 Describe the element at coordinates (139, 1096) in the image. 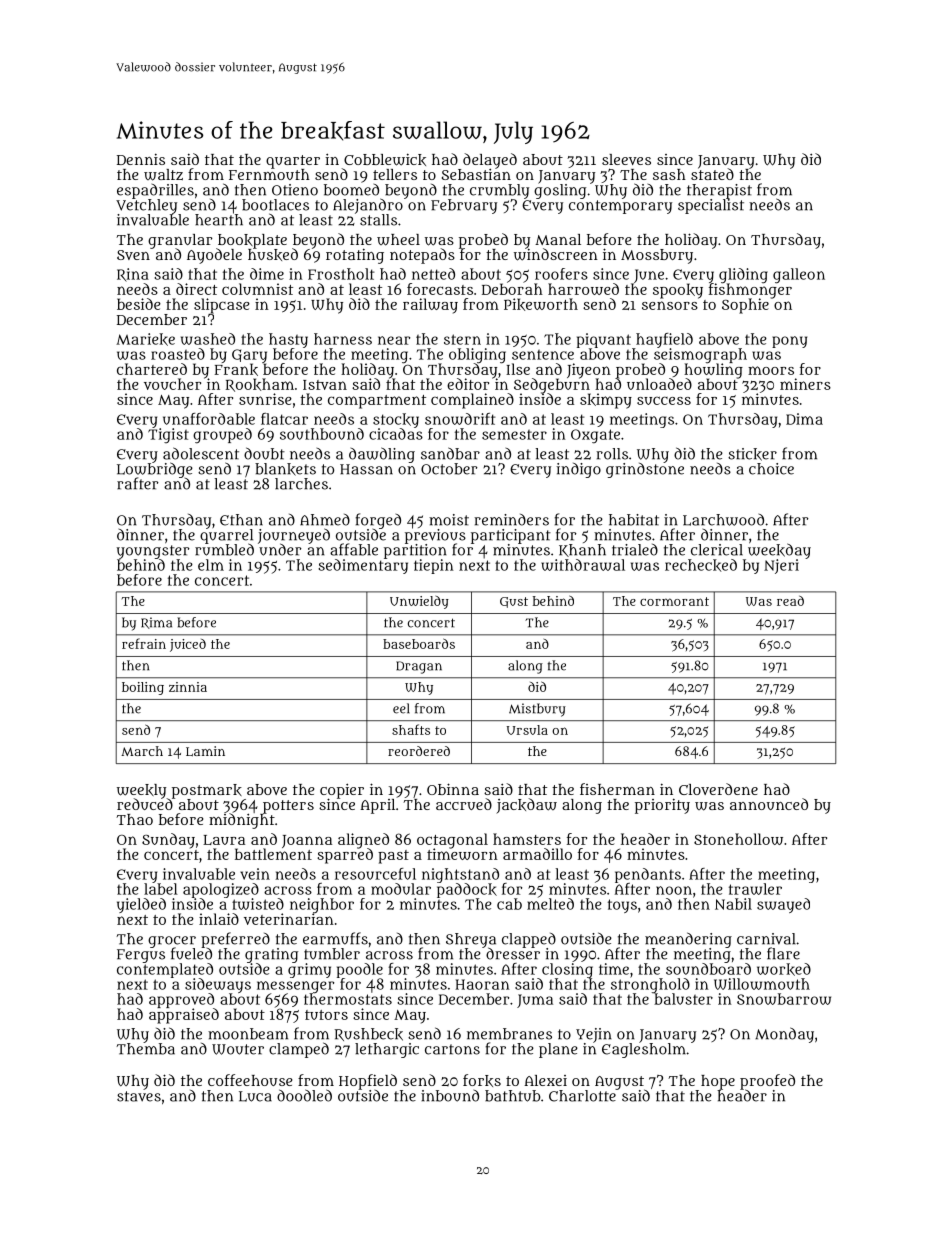

I see `staves` at that location.
